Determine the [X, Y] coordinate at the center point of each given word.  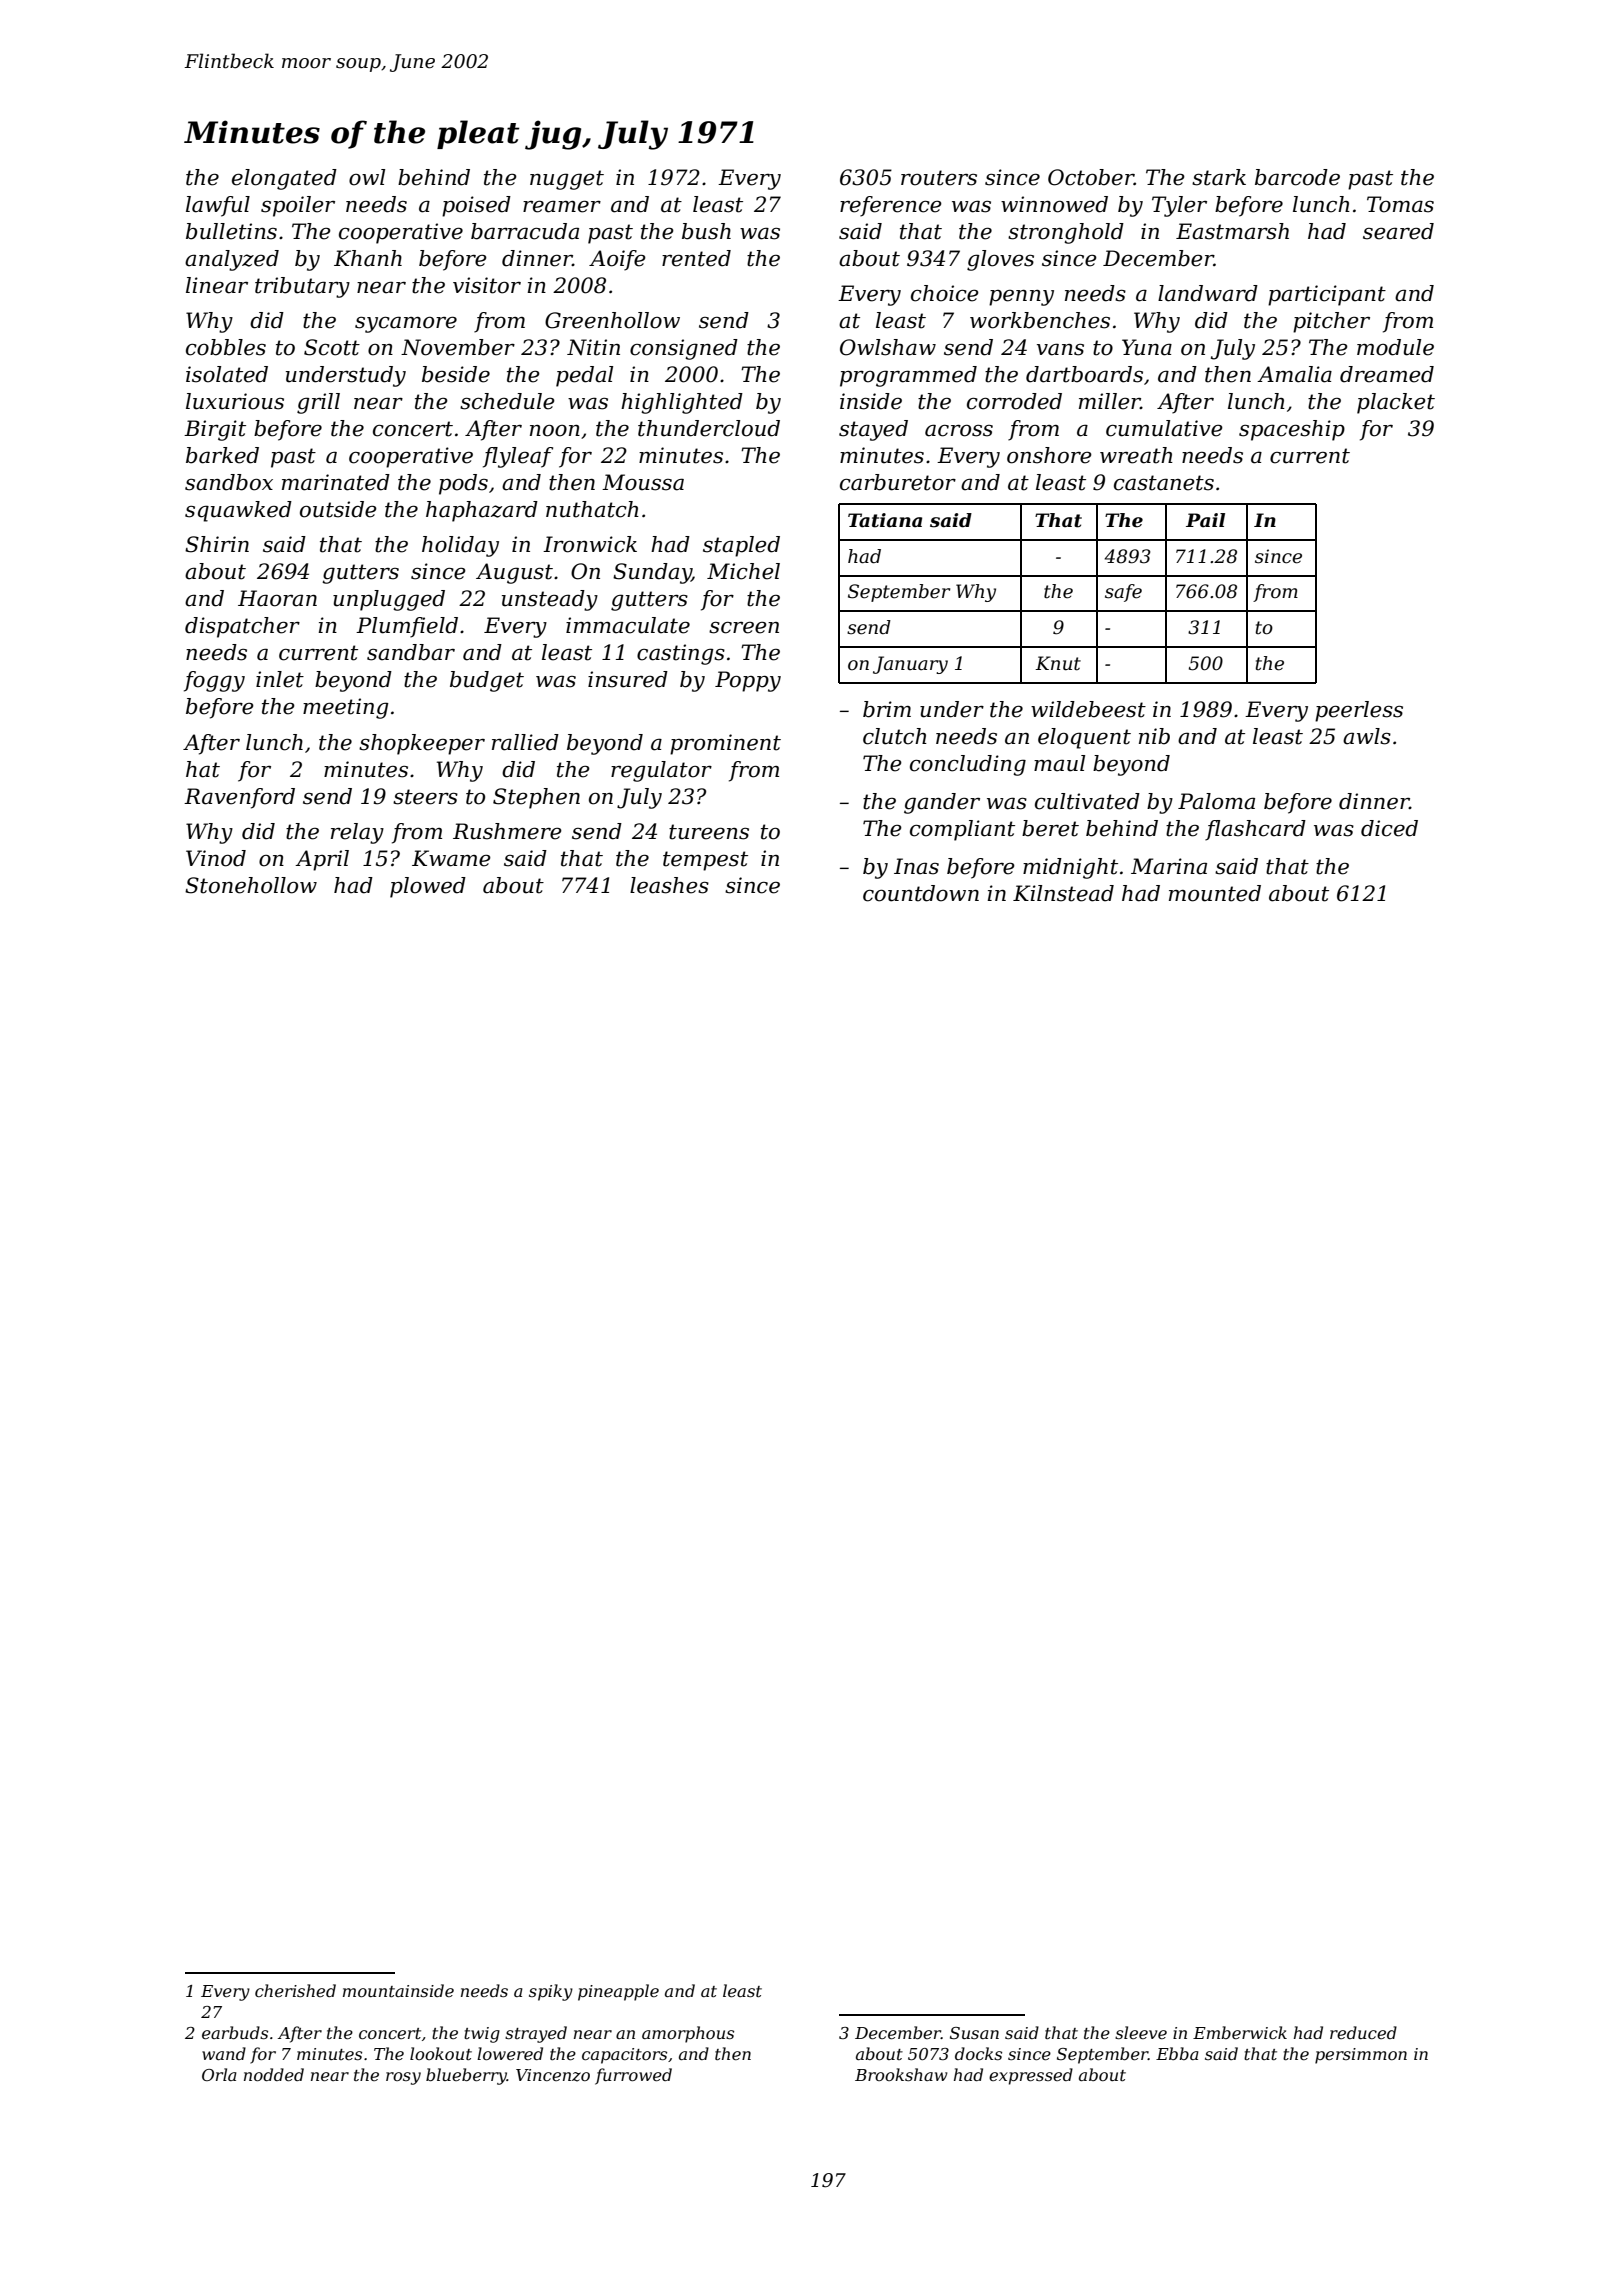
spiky [551, 1992]
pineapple [618, 1992]
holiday [460, 546]
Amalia [1294, 374]
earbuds [235, 2032]
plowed [428, 887]
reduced [1363, 2032]
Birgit [215, 430]
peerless [1359, 711]
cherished [295, 1990]
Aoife [617, 260]
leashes [669, 885]
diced [1389, 828]
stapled [741, 546]
